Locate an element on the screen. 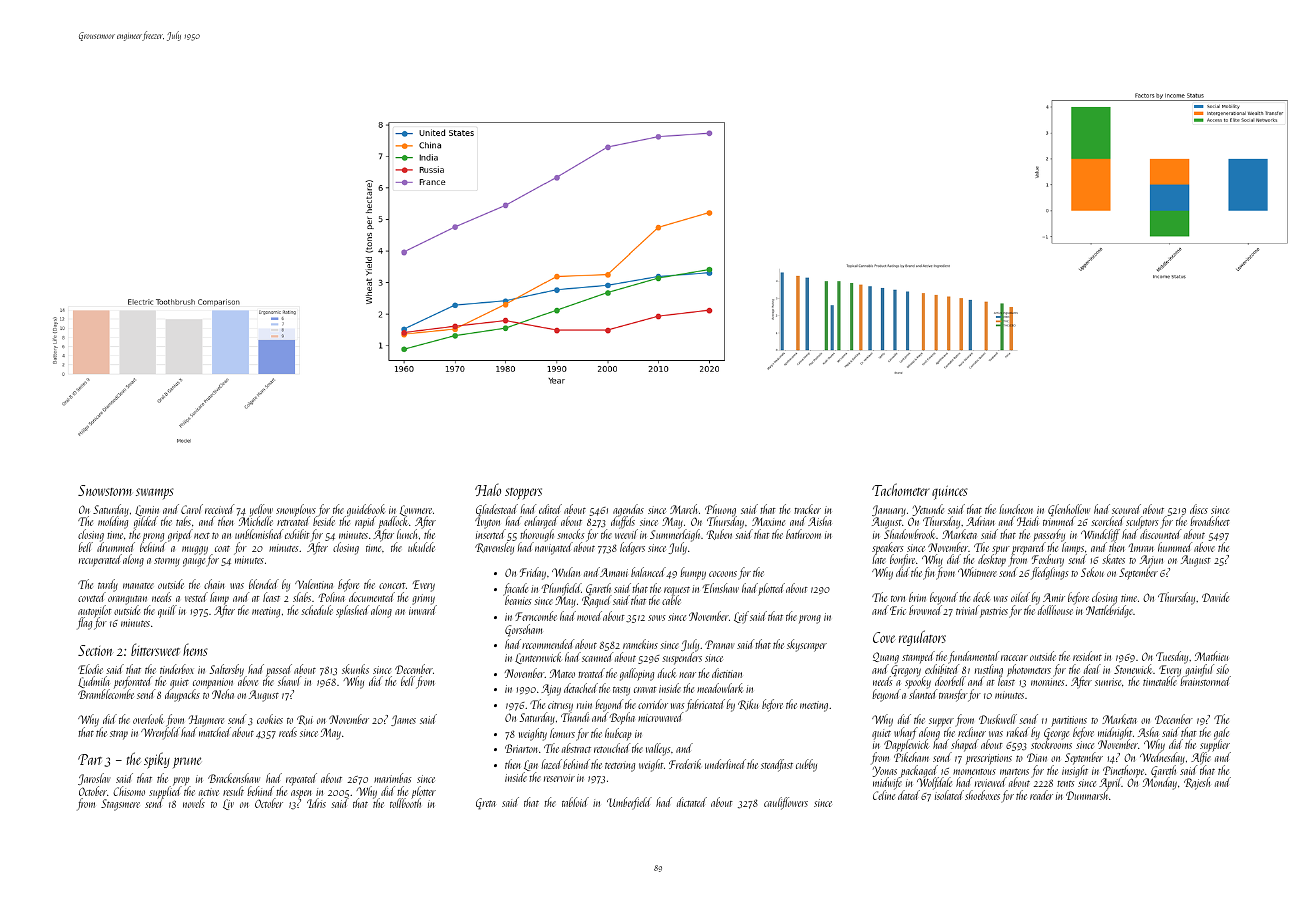  lemurs is located at coordinates (562, 733).
